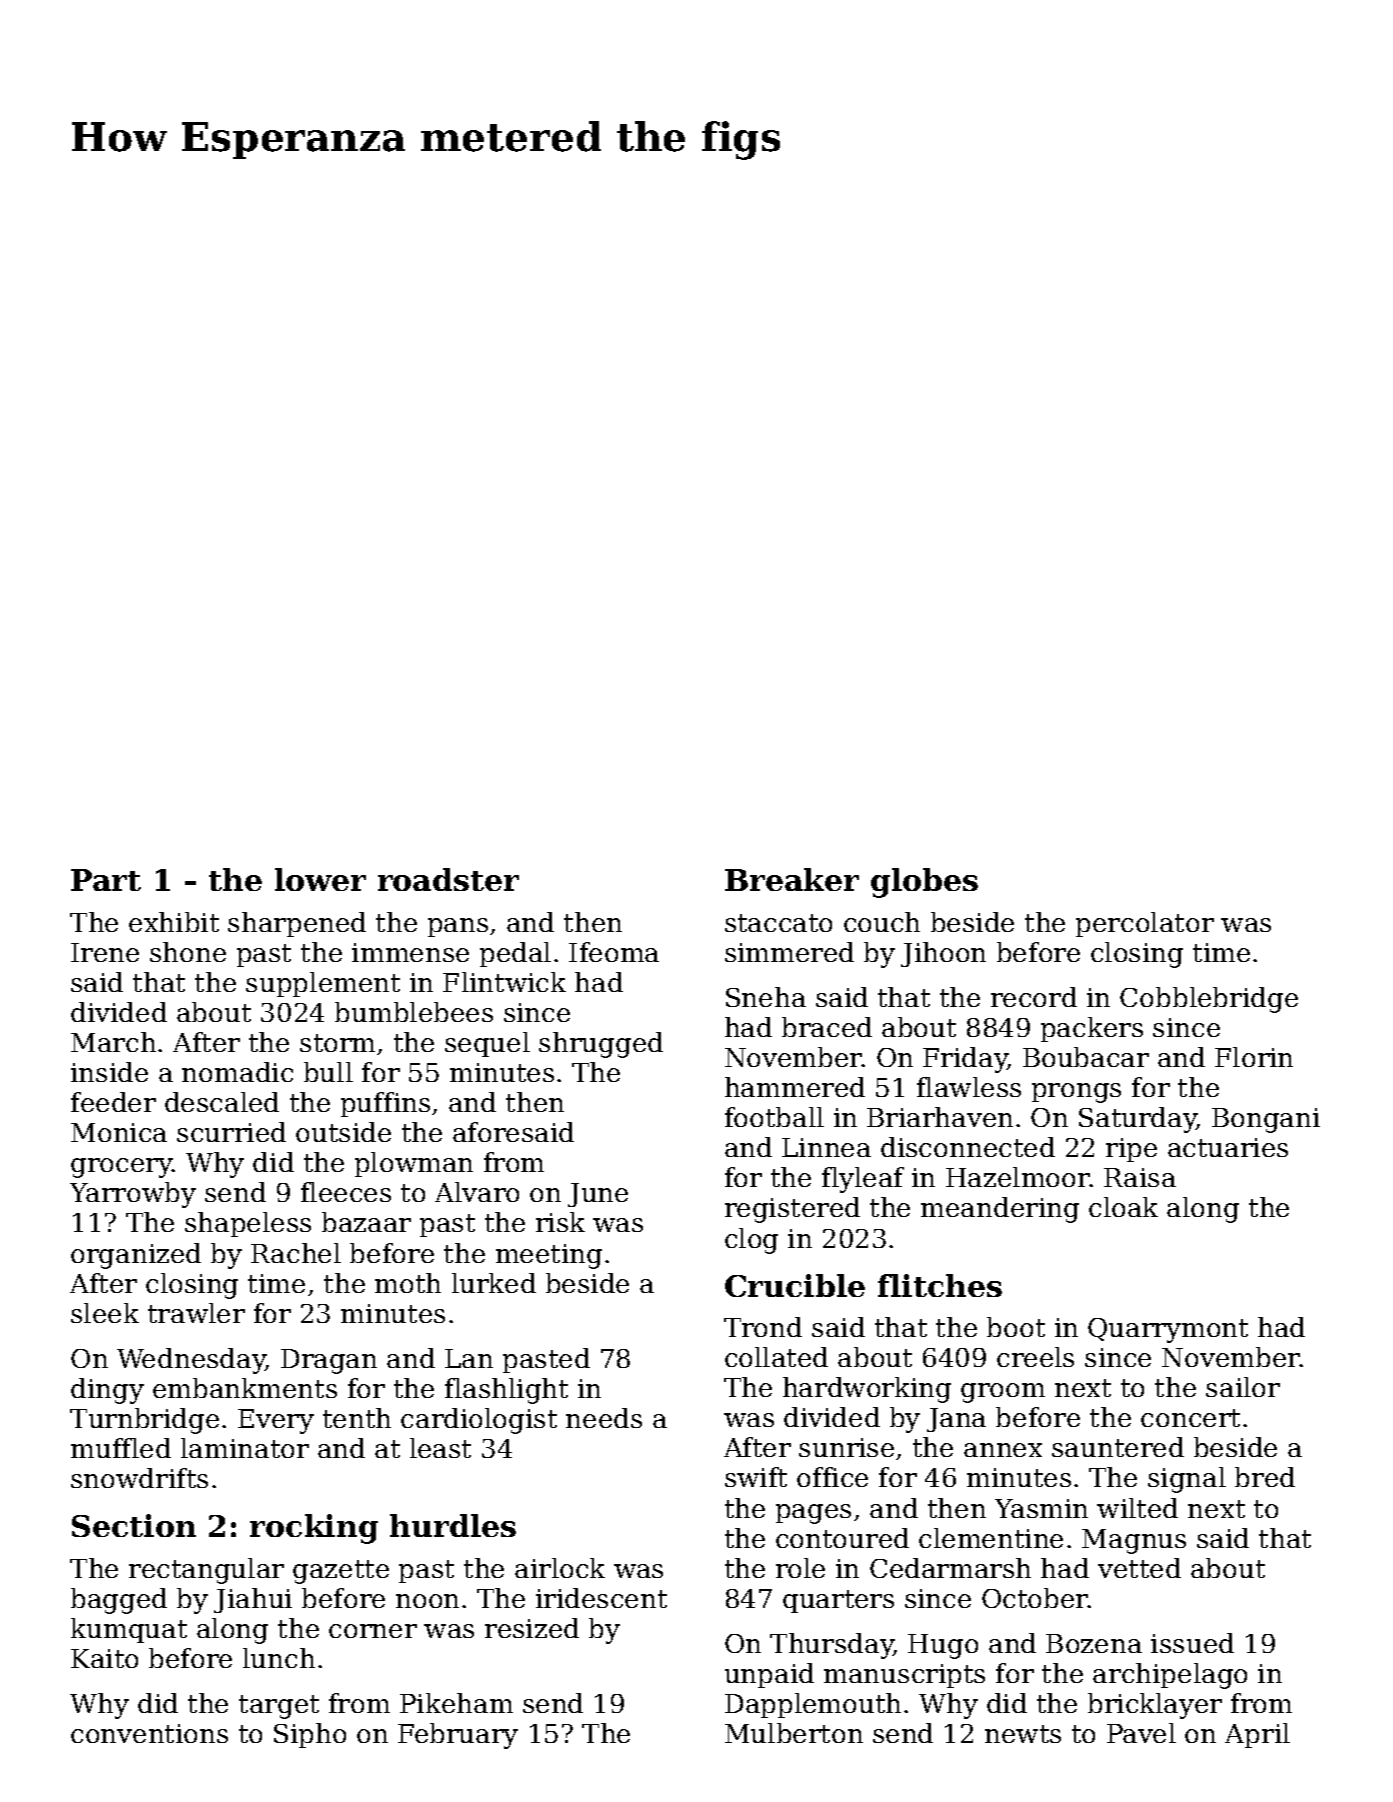 The image size is (1393, 1802). I want to click on swift, so click(756, 1477).
